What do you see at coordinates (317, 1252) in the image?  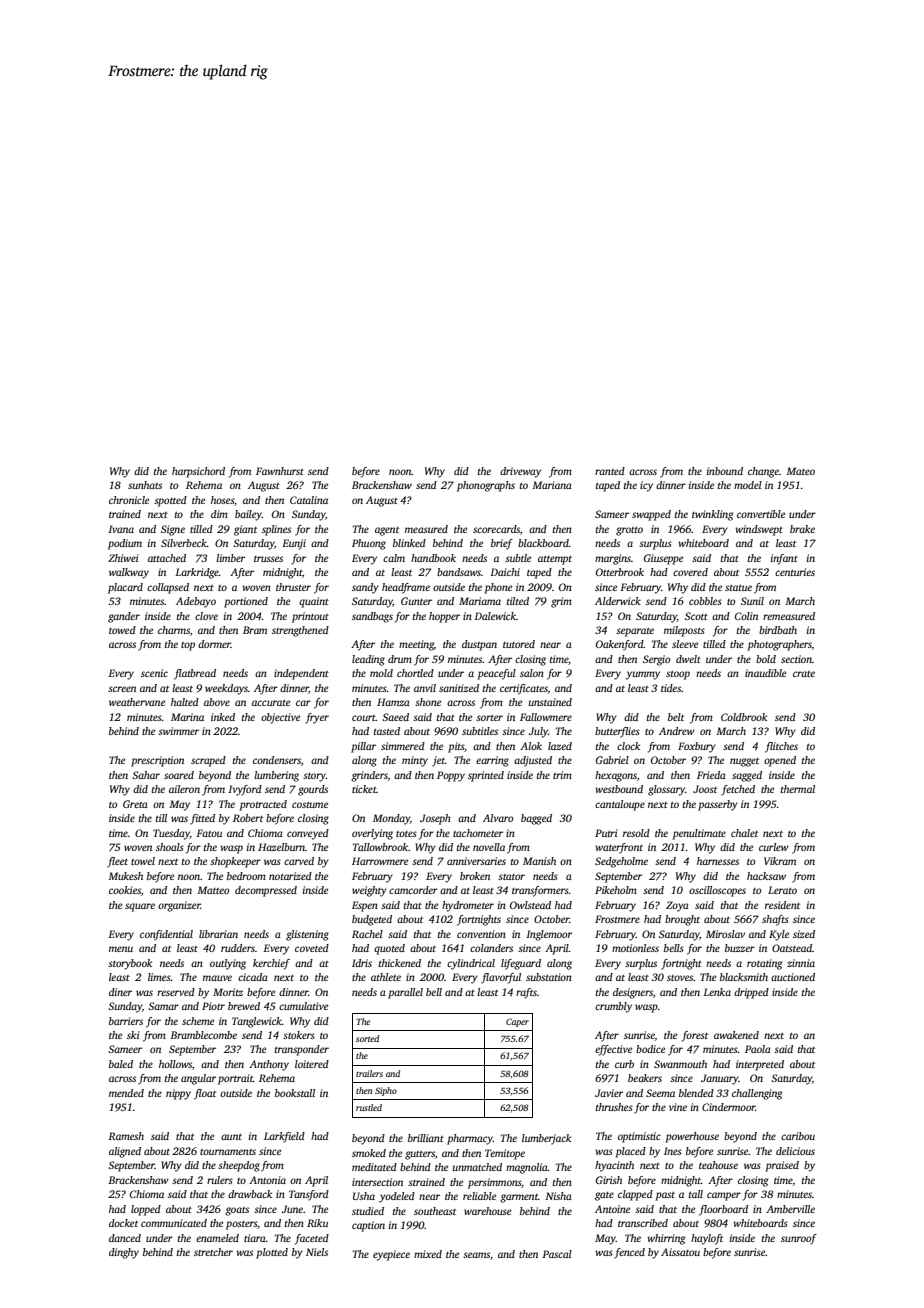 I see `Niels` at bounding box center [317, 1252].
